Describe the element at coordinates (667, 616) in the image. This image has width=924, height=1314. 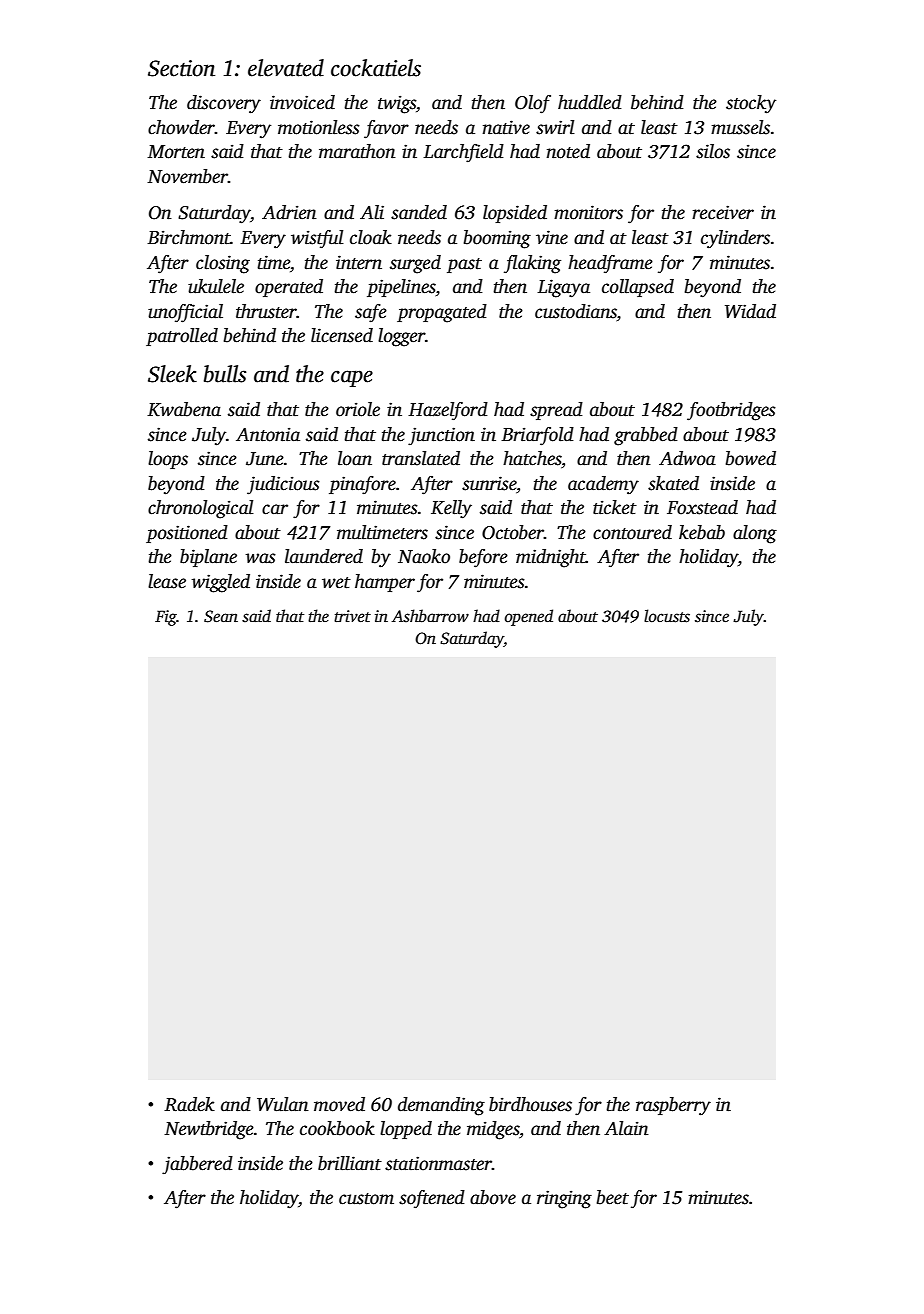
I see `locusts` at that location.
